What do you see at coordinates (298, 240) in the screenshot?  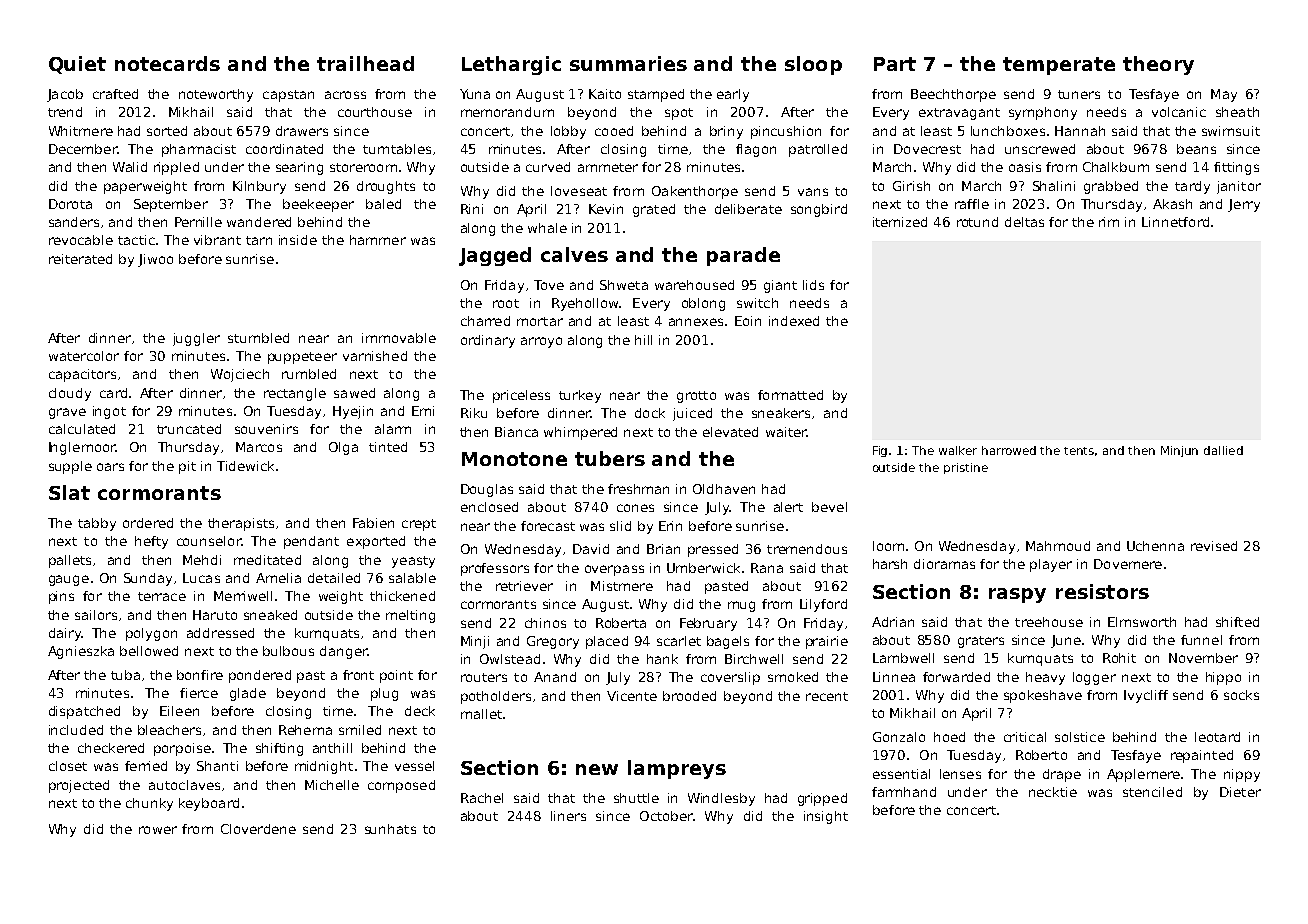 I see `inside` at bounding box center [298, 240].
